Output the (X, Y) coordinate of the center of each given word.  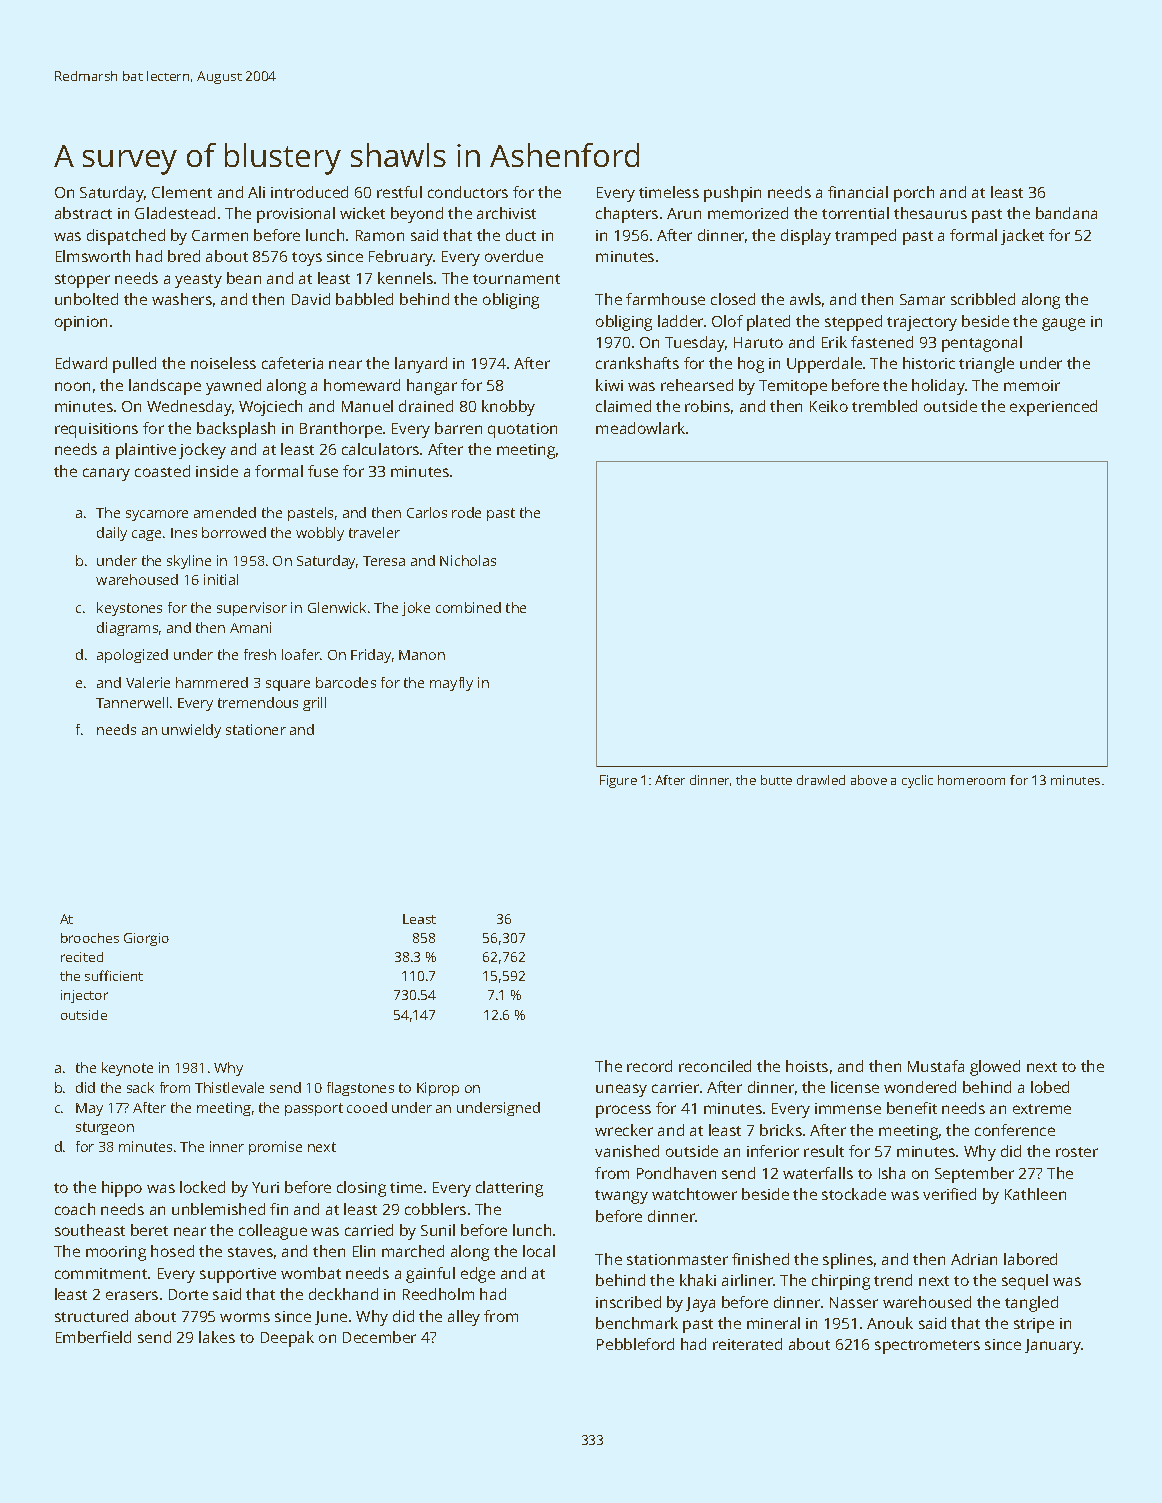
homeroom (971, 780)
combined (468, 607)
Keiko (829, 406)
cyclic (917, 781)
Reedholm (438, 1294)
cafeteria (292, 363)
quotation (522, 430)
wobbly (320, 534)
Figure (618, 781)
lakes (217, 1337)
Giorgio (146, 939)
